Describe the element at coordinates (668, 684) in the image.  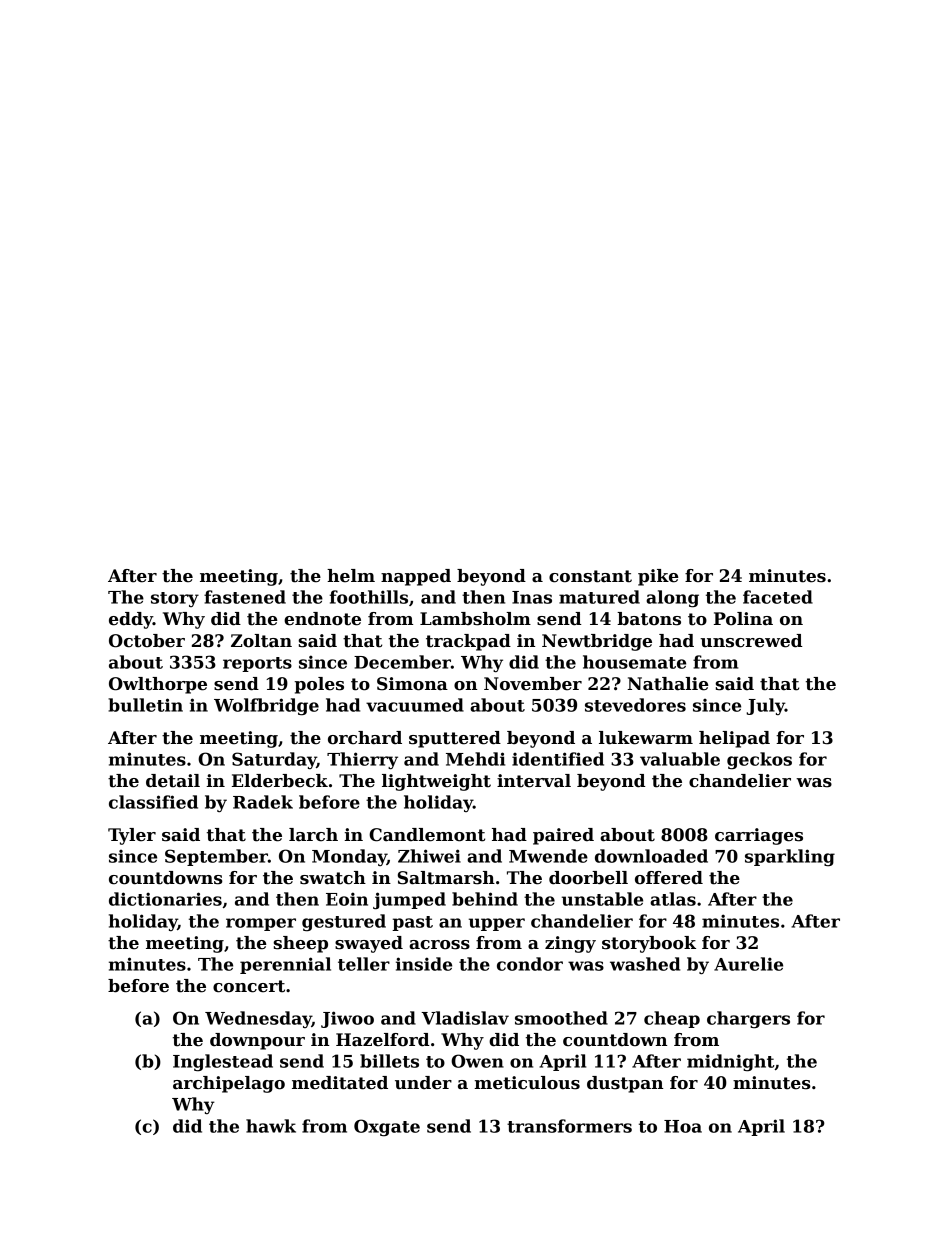
I see `Nathalie` at that location.
